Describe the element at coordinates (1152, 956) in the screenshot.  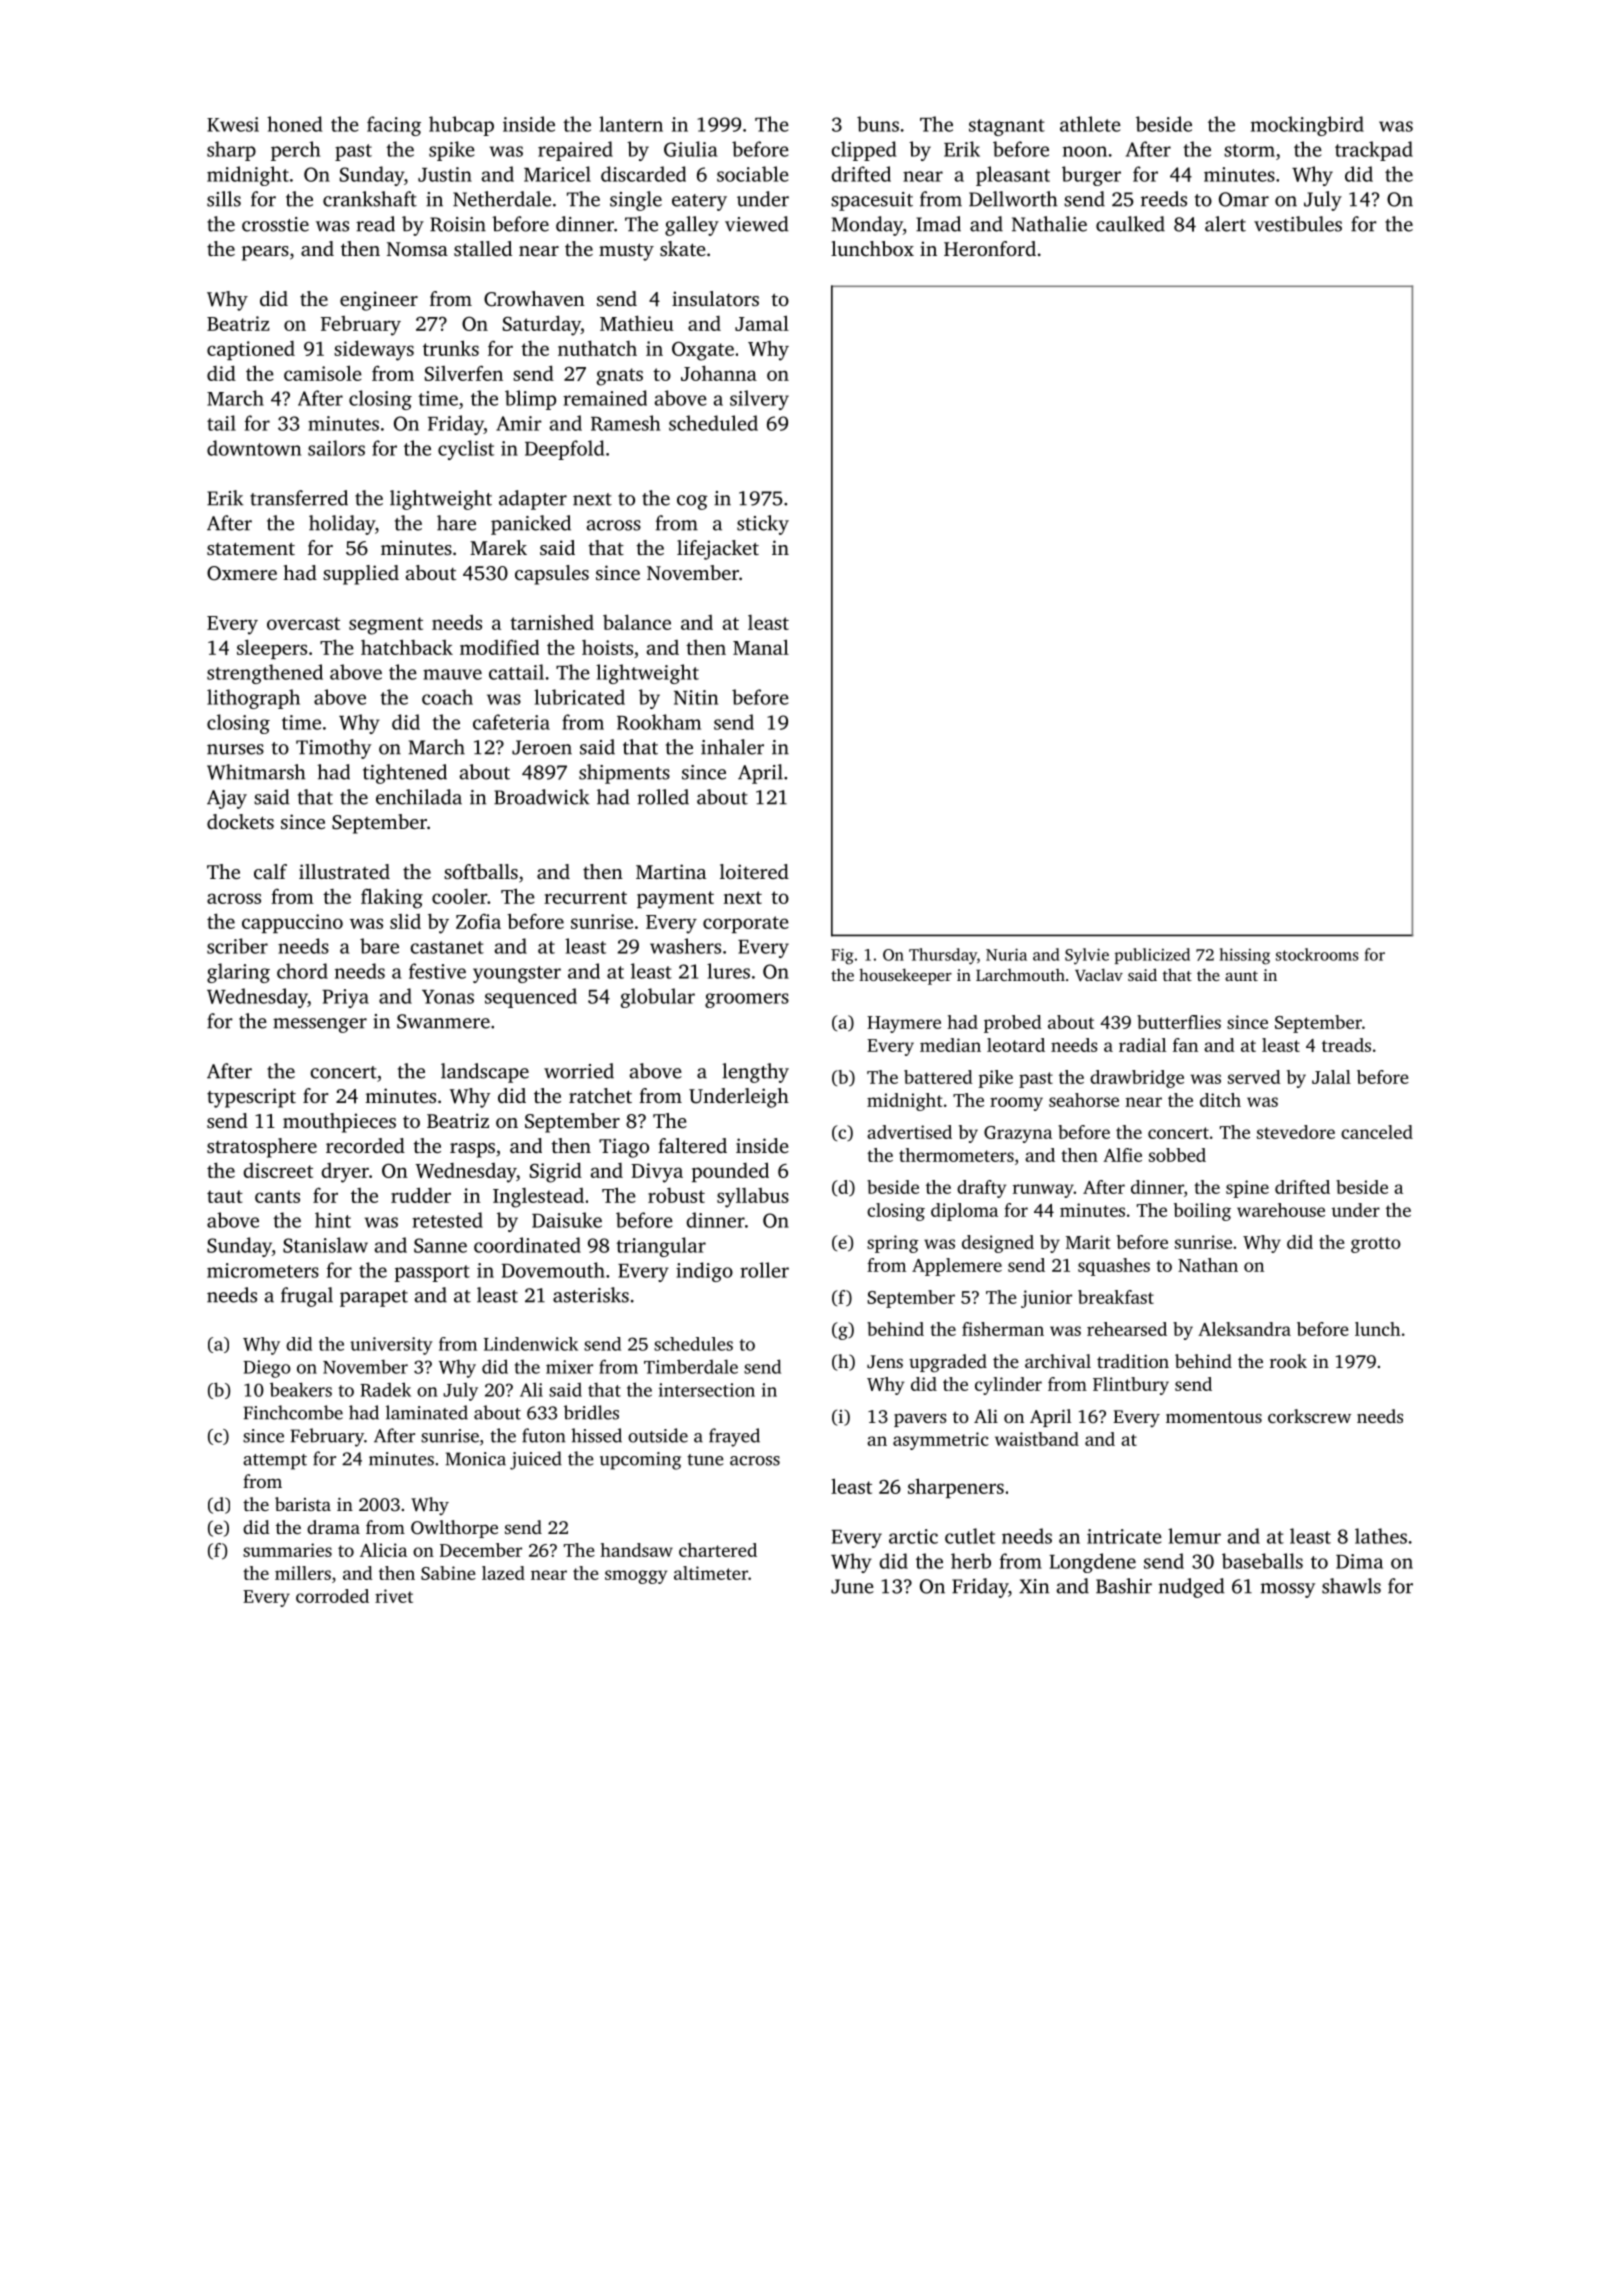
I see `publicized` at that location.
